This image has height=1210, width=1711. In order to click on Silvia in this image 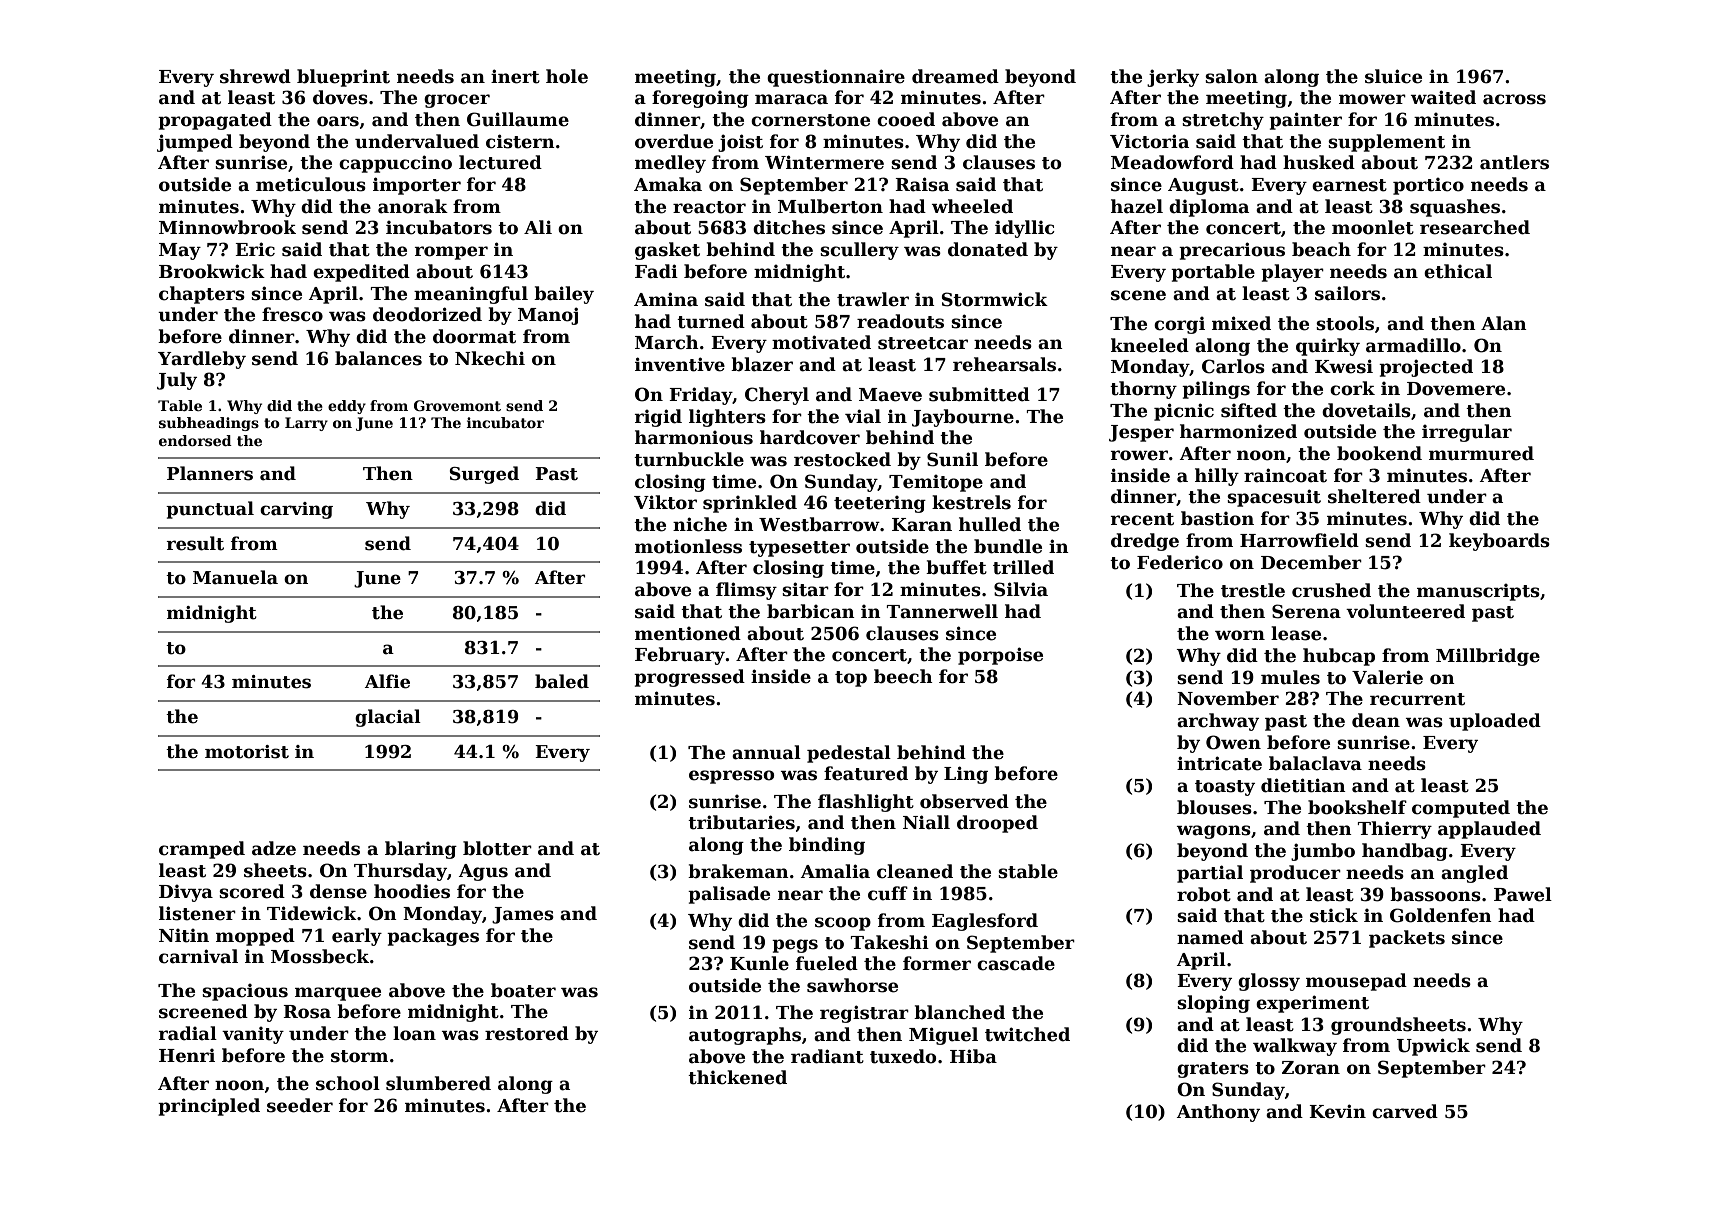, I will do `click(1021, 589)`.
